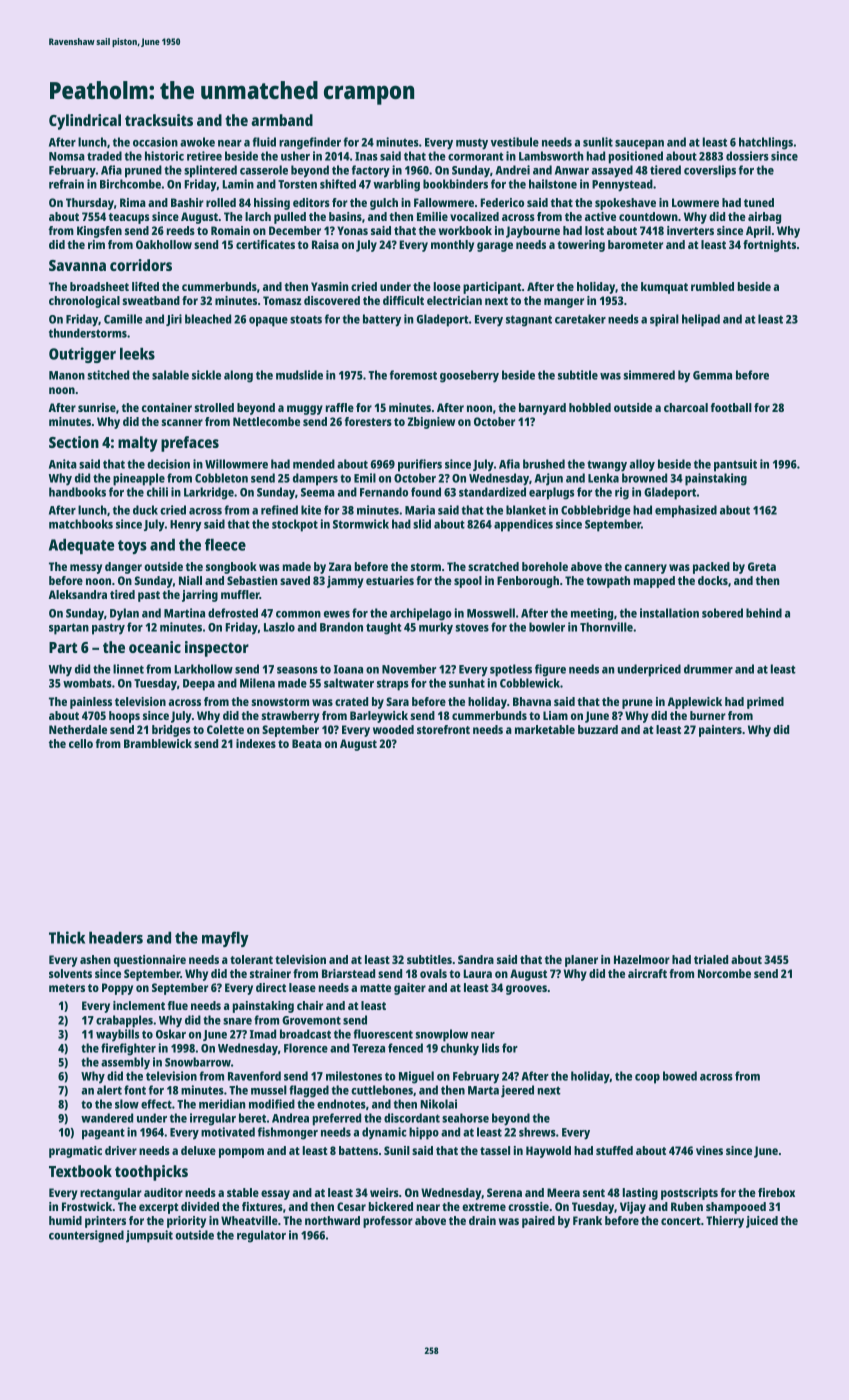  Describe the element at coordinates (159, 120) in the page. I see `tracksuits` at that location.
